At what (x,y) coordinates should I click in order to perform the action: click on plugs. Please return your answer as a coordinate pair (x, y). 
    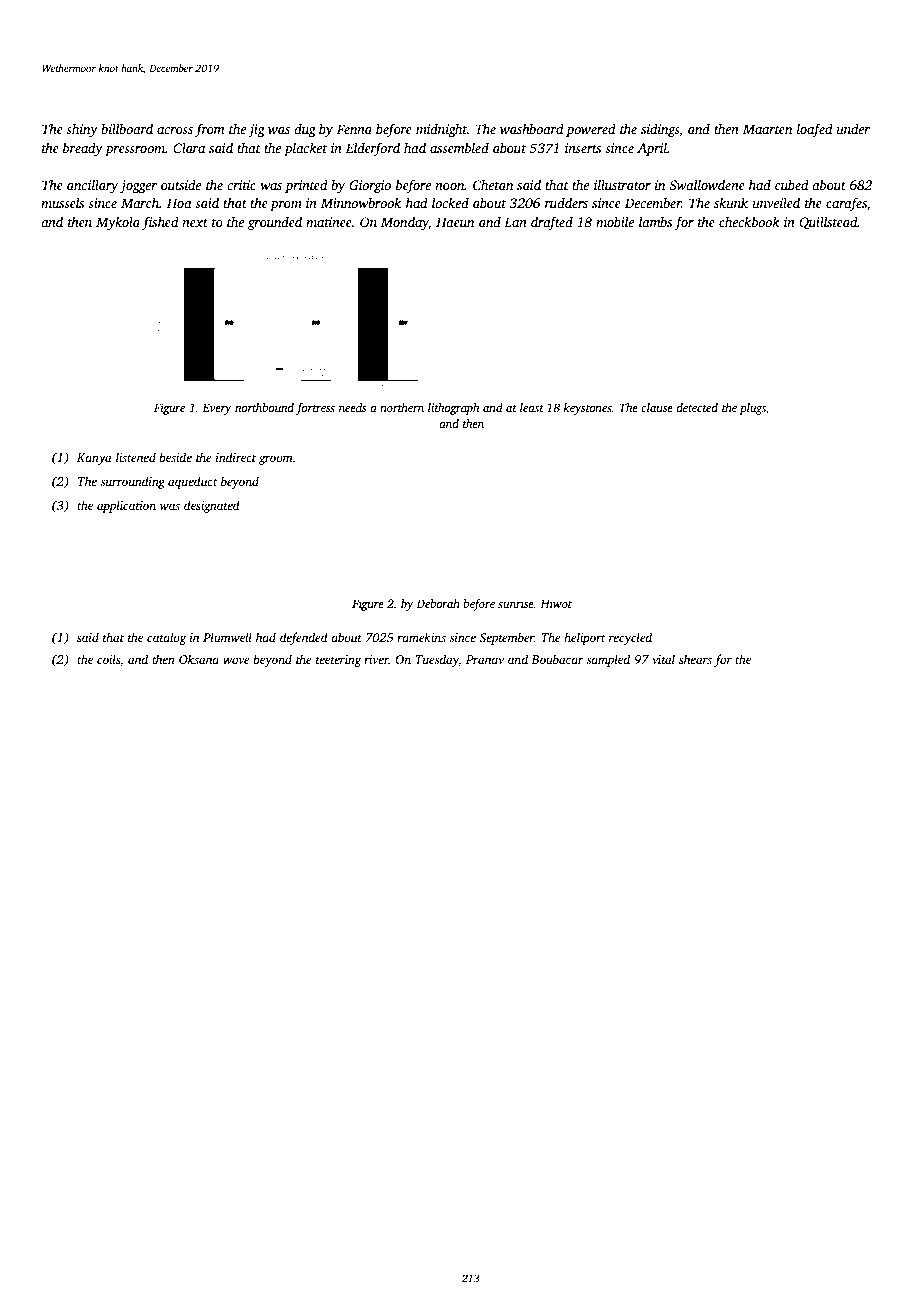
    Looking at the image, I should click on (752, 409).
